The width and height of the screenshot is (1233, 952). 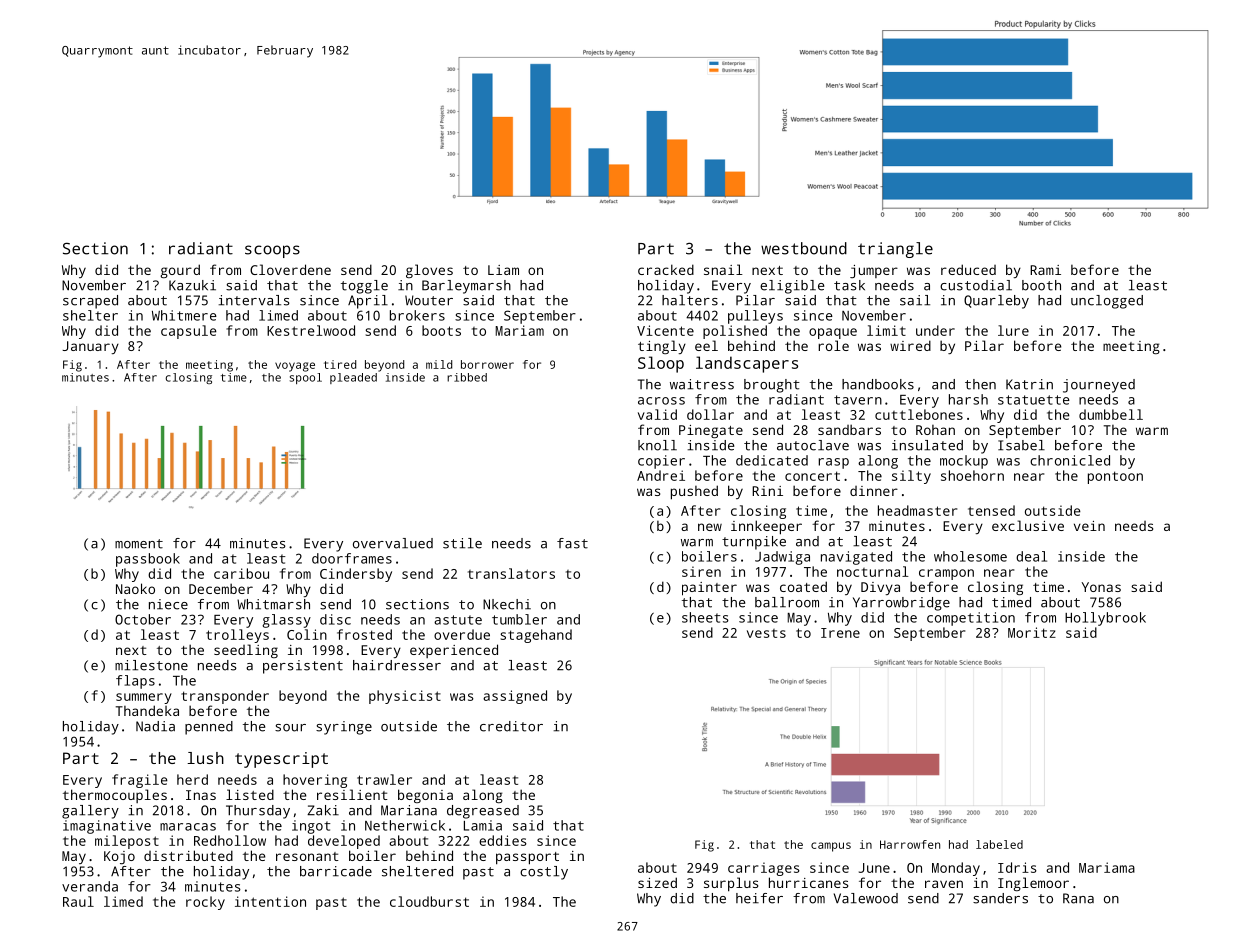 What do you see at coordinates (701, 571) in the screenshot?
I see `siren` at bounding box center [701, 571].
